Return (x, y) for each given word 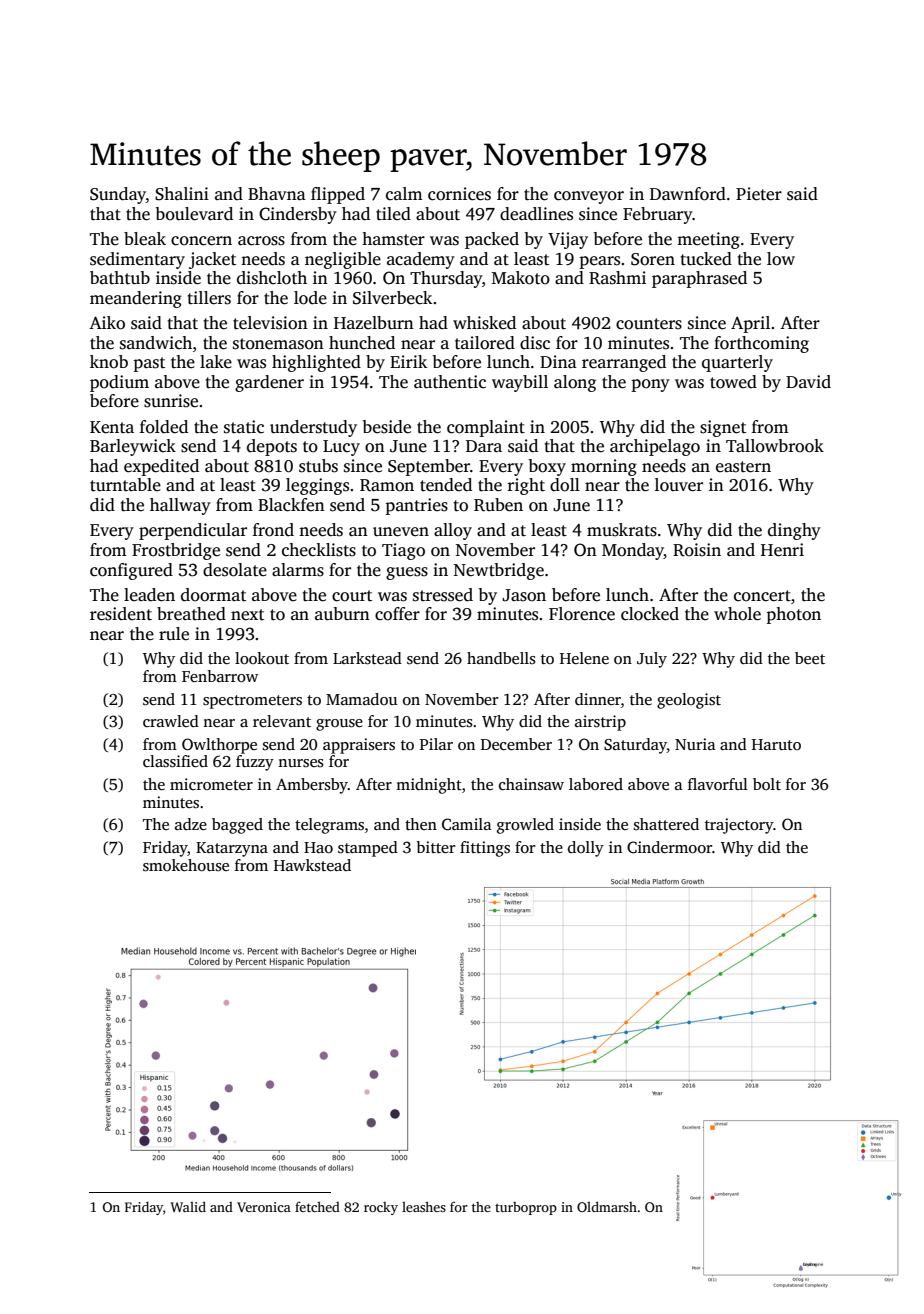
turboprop (526, 1208)
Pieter (759, 194)
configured (131, 571)
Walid (188, 1206)
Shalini (182, 194)
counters (649, 324)
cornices (459, 194)
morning (604, 467)
